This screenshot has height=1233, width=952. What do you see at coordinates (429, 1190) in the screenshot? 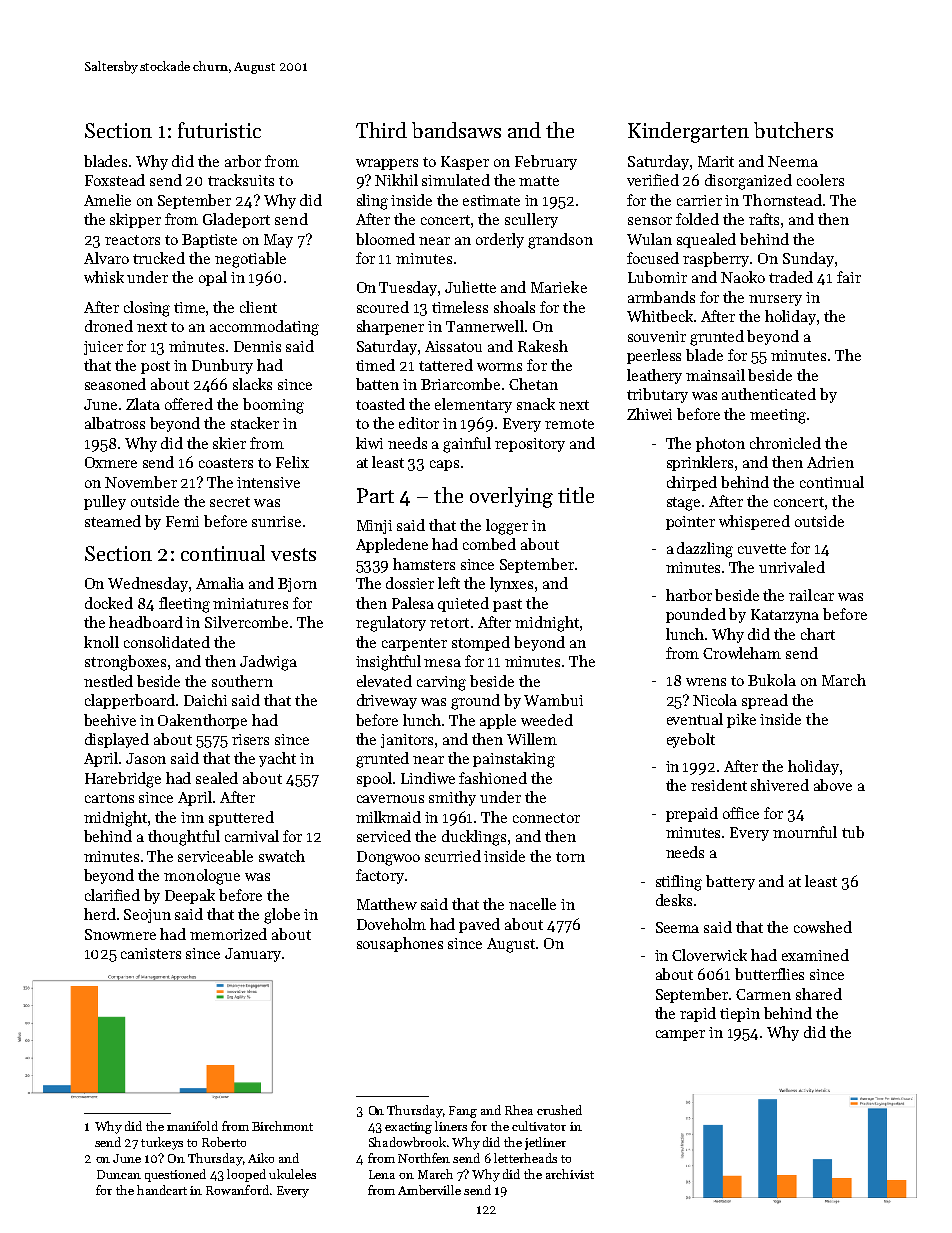
I see `Amberville` at bounding box center [429, 1190].
